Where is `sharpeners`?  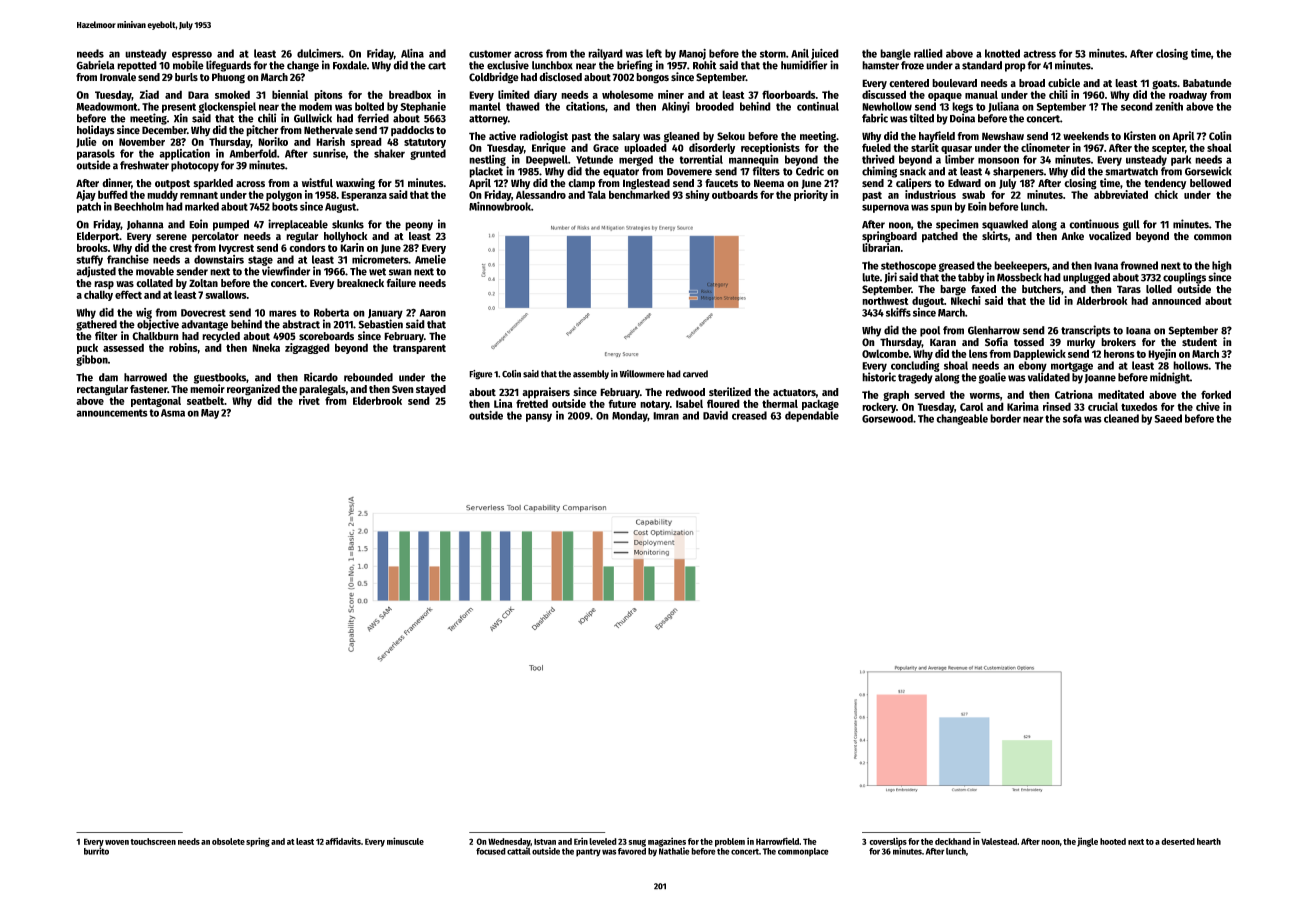 sharpeners is located at coordinates (1018, 172).
